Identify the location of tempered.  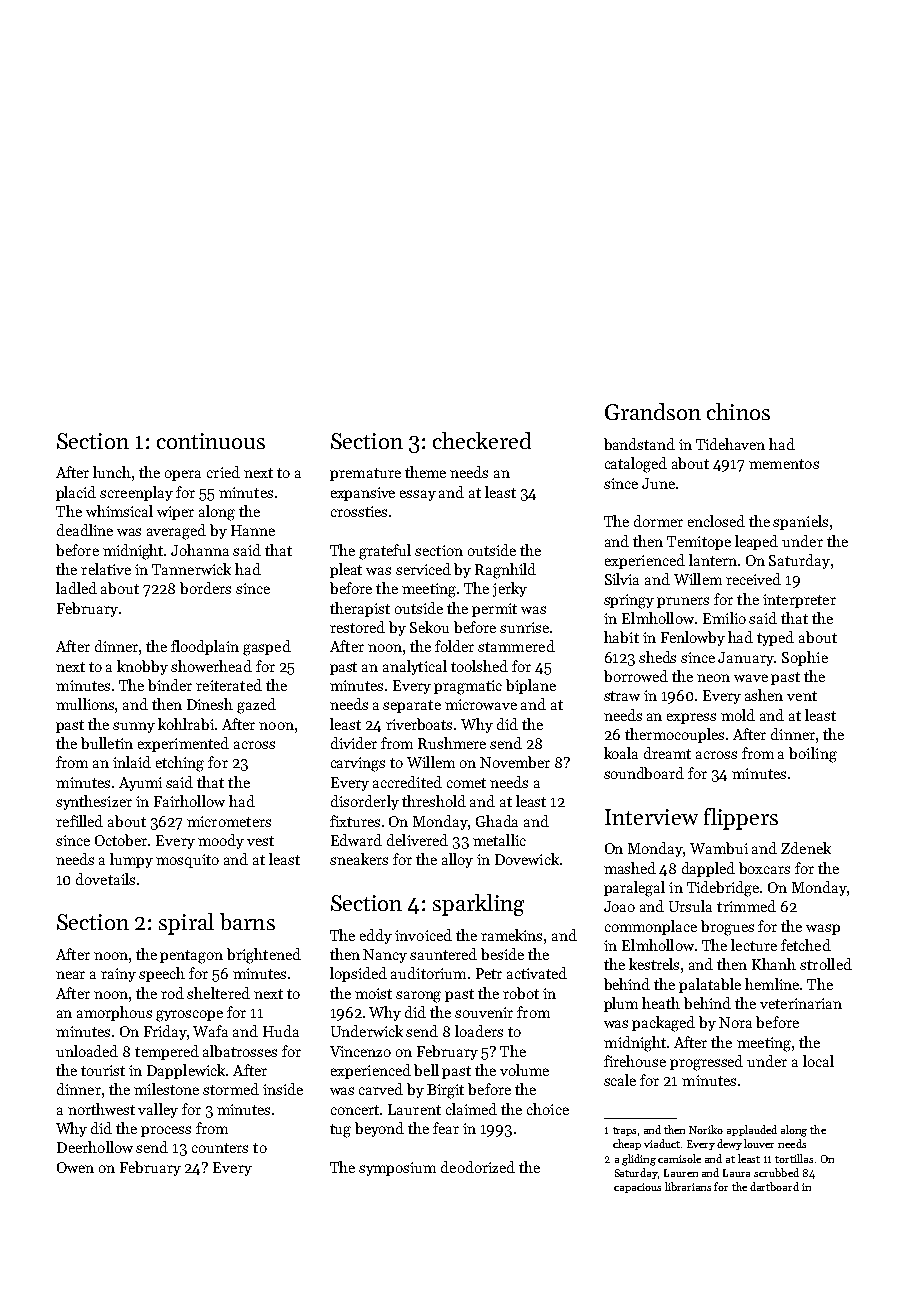
(167, 1052).
